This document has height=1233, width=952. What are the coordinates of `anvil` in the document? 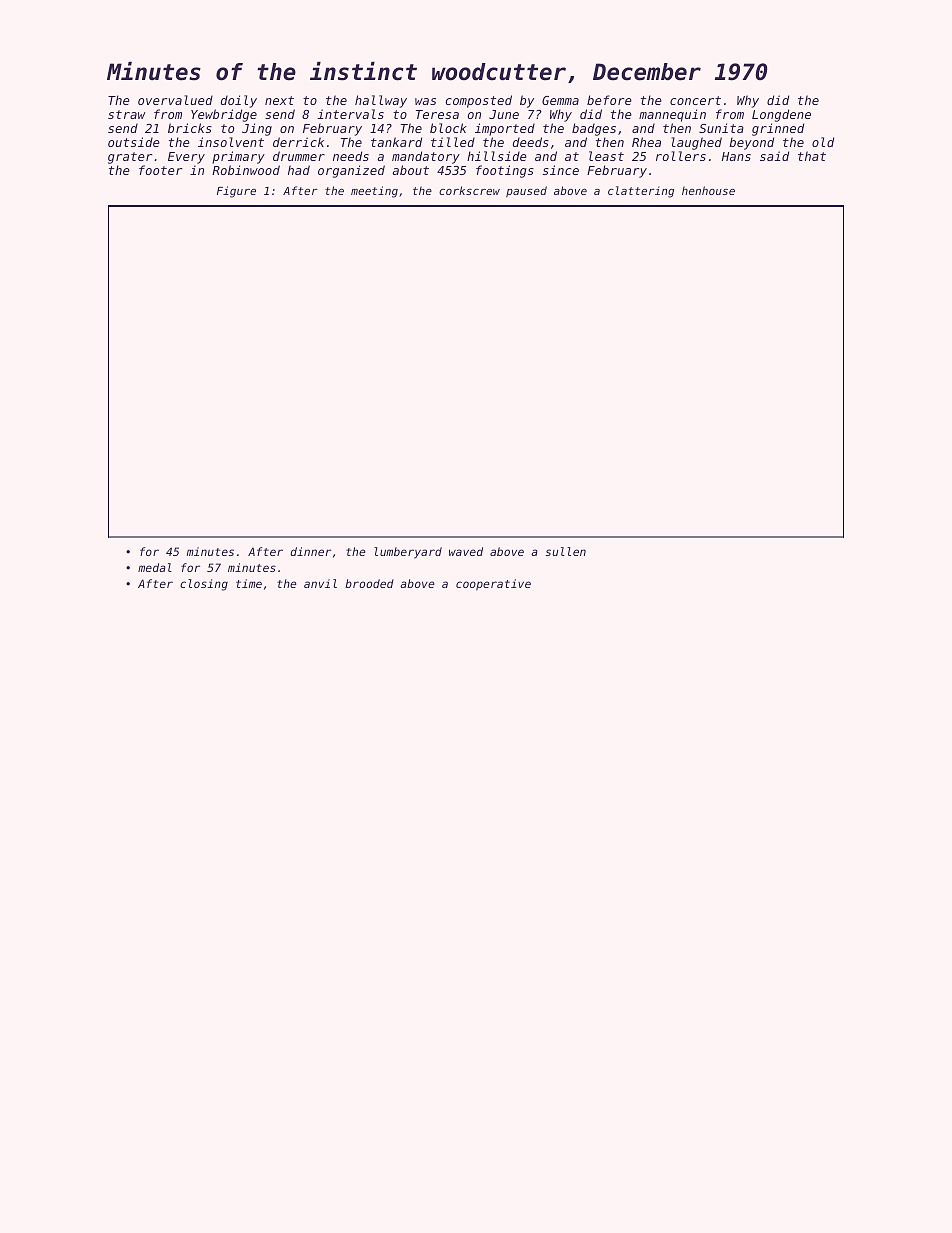 It's located at (320, 583).
